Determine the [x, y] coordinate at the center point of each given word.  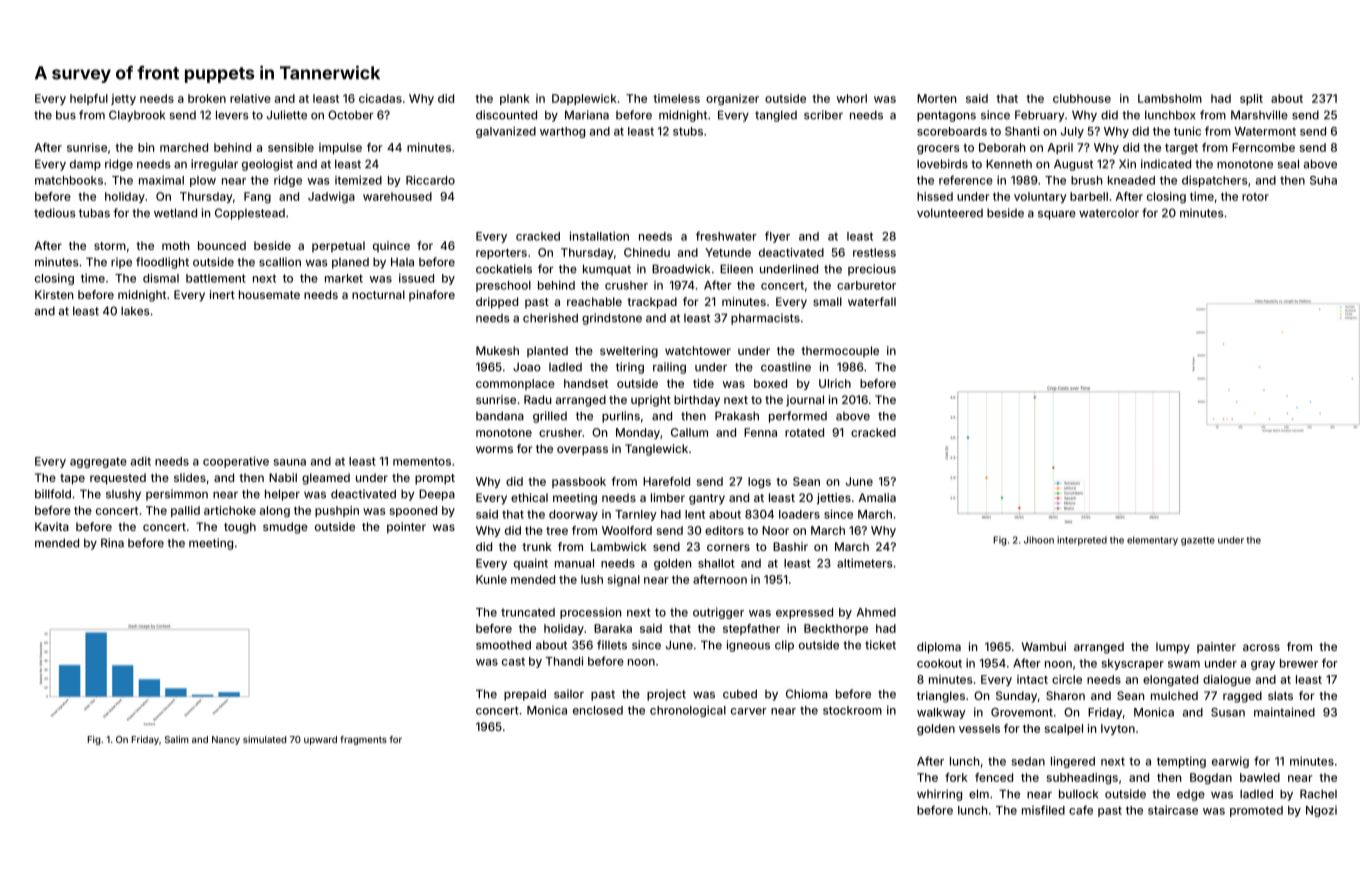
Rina [112, 543]
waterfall [872, 301]
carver [749, 711]
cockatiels [504, 269]
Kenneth [1009, 164]
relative [250, 98]
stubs [688, 131]
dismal [161, 278]
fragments [363, 740]
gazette [1198, 541]
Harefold [666, 481]
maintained [1284, 712]
